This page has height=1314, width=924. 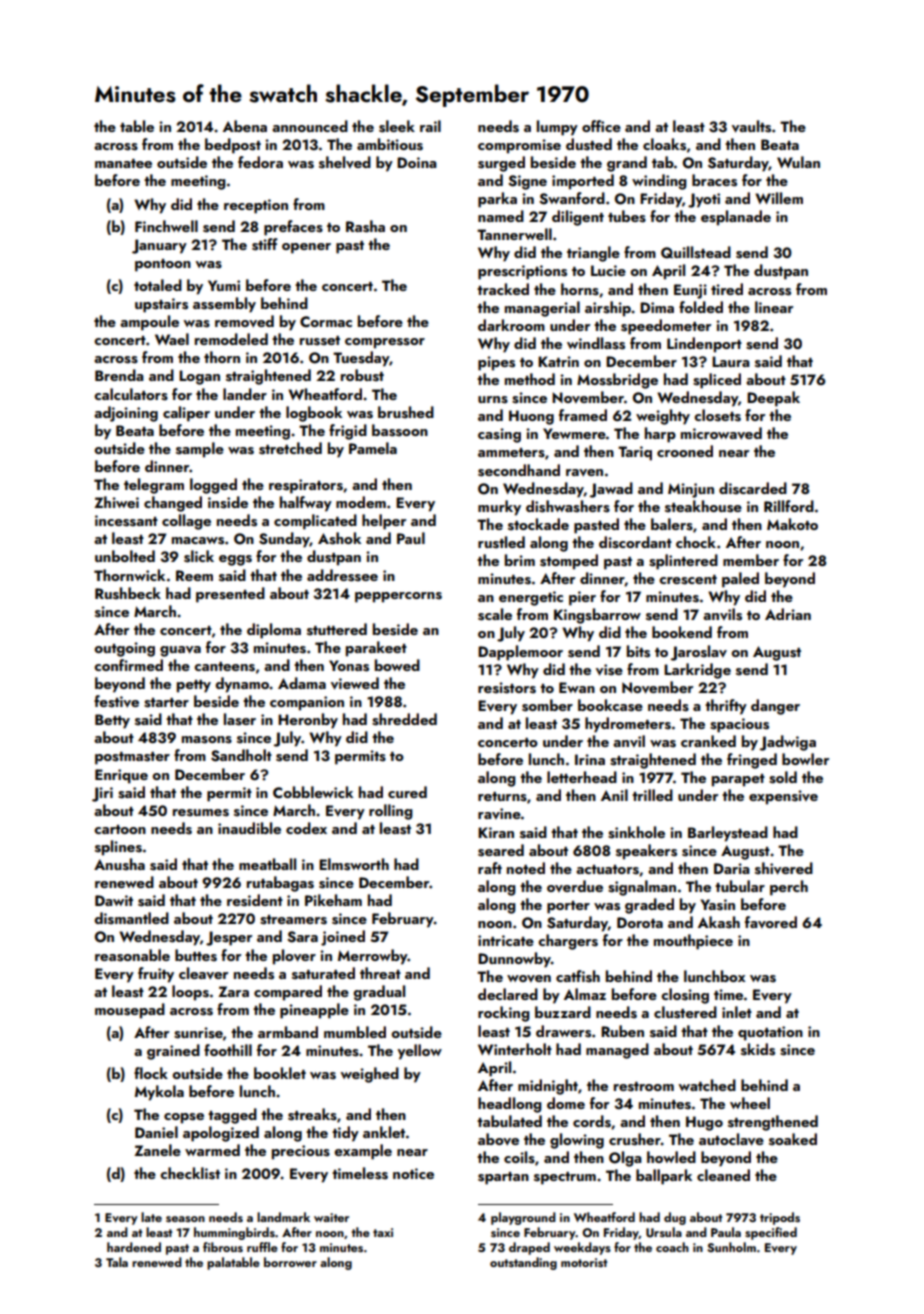 I want to click on murky, so click(x=499, y=508).
